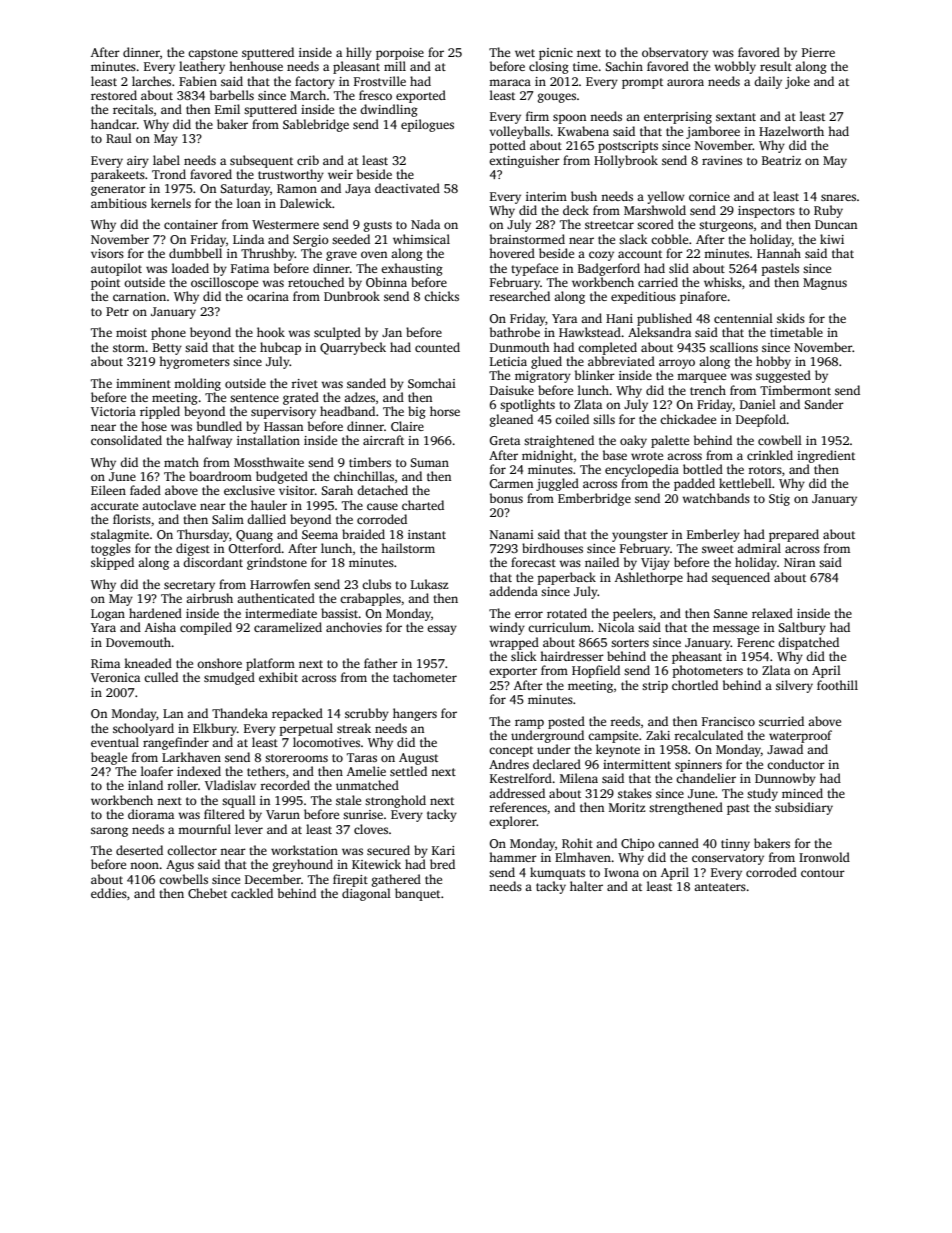 This image has width=952, height=1233. What do you see at coordinates (213, 54) in the image?
I see `capstone` at bounding box center [213, 54].
